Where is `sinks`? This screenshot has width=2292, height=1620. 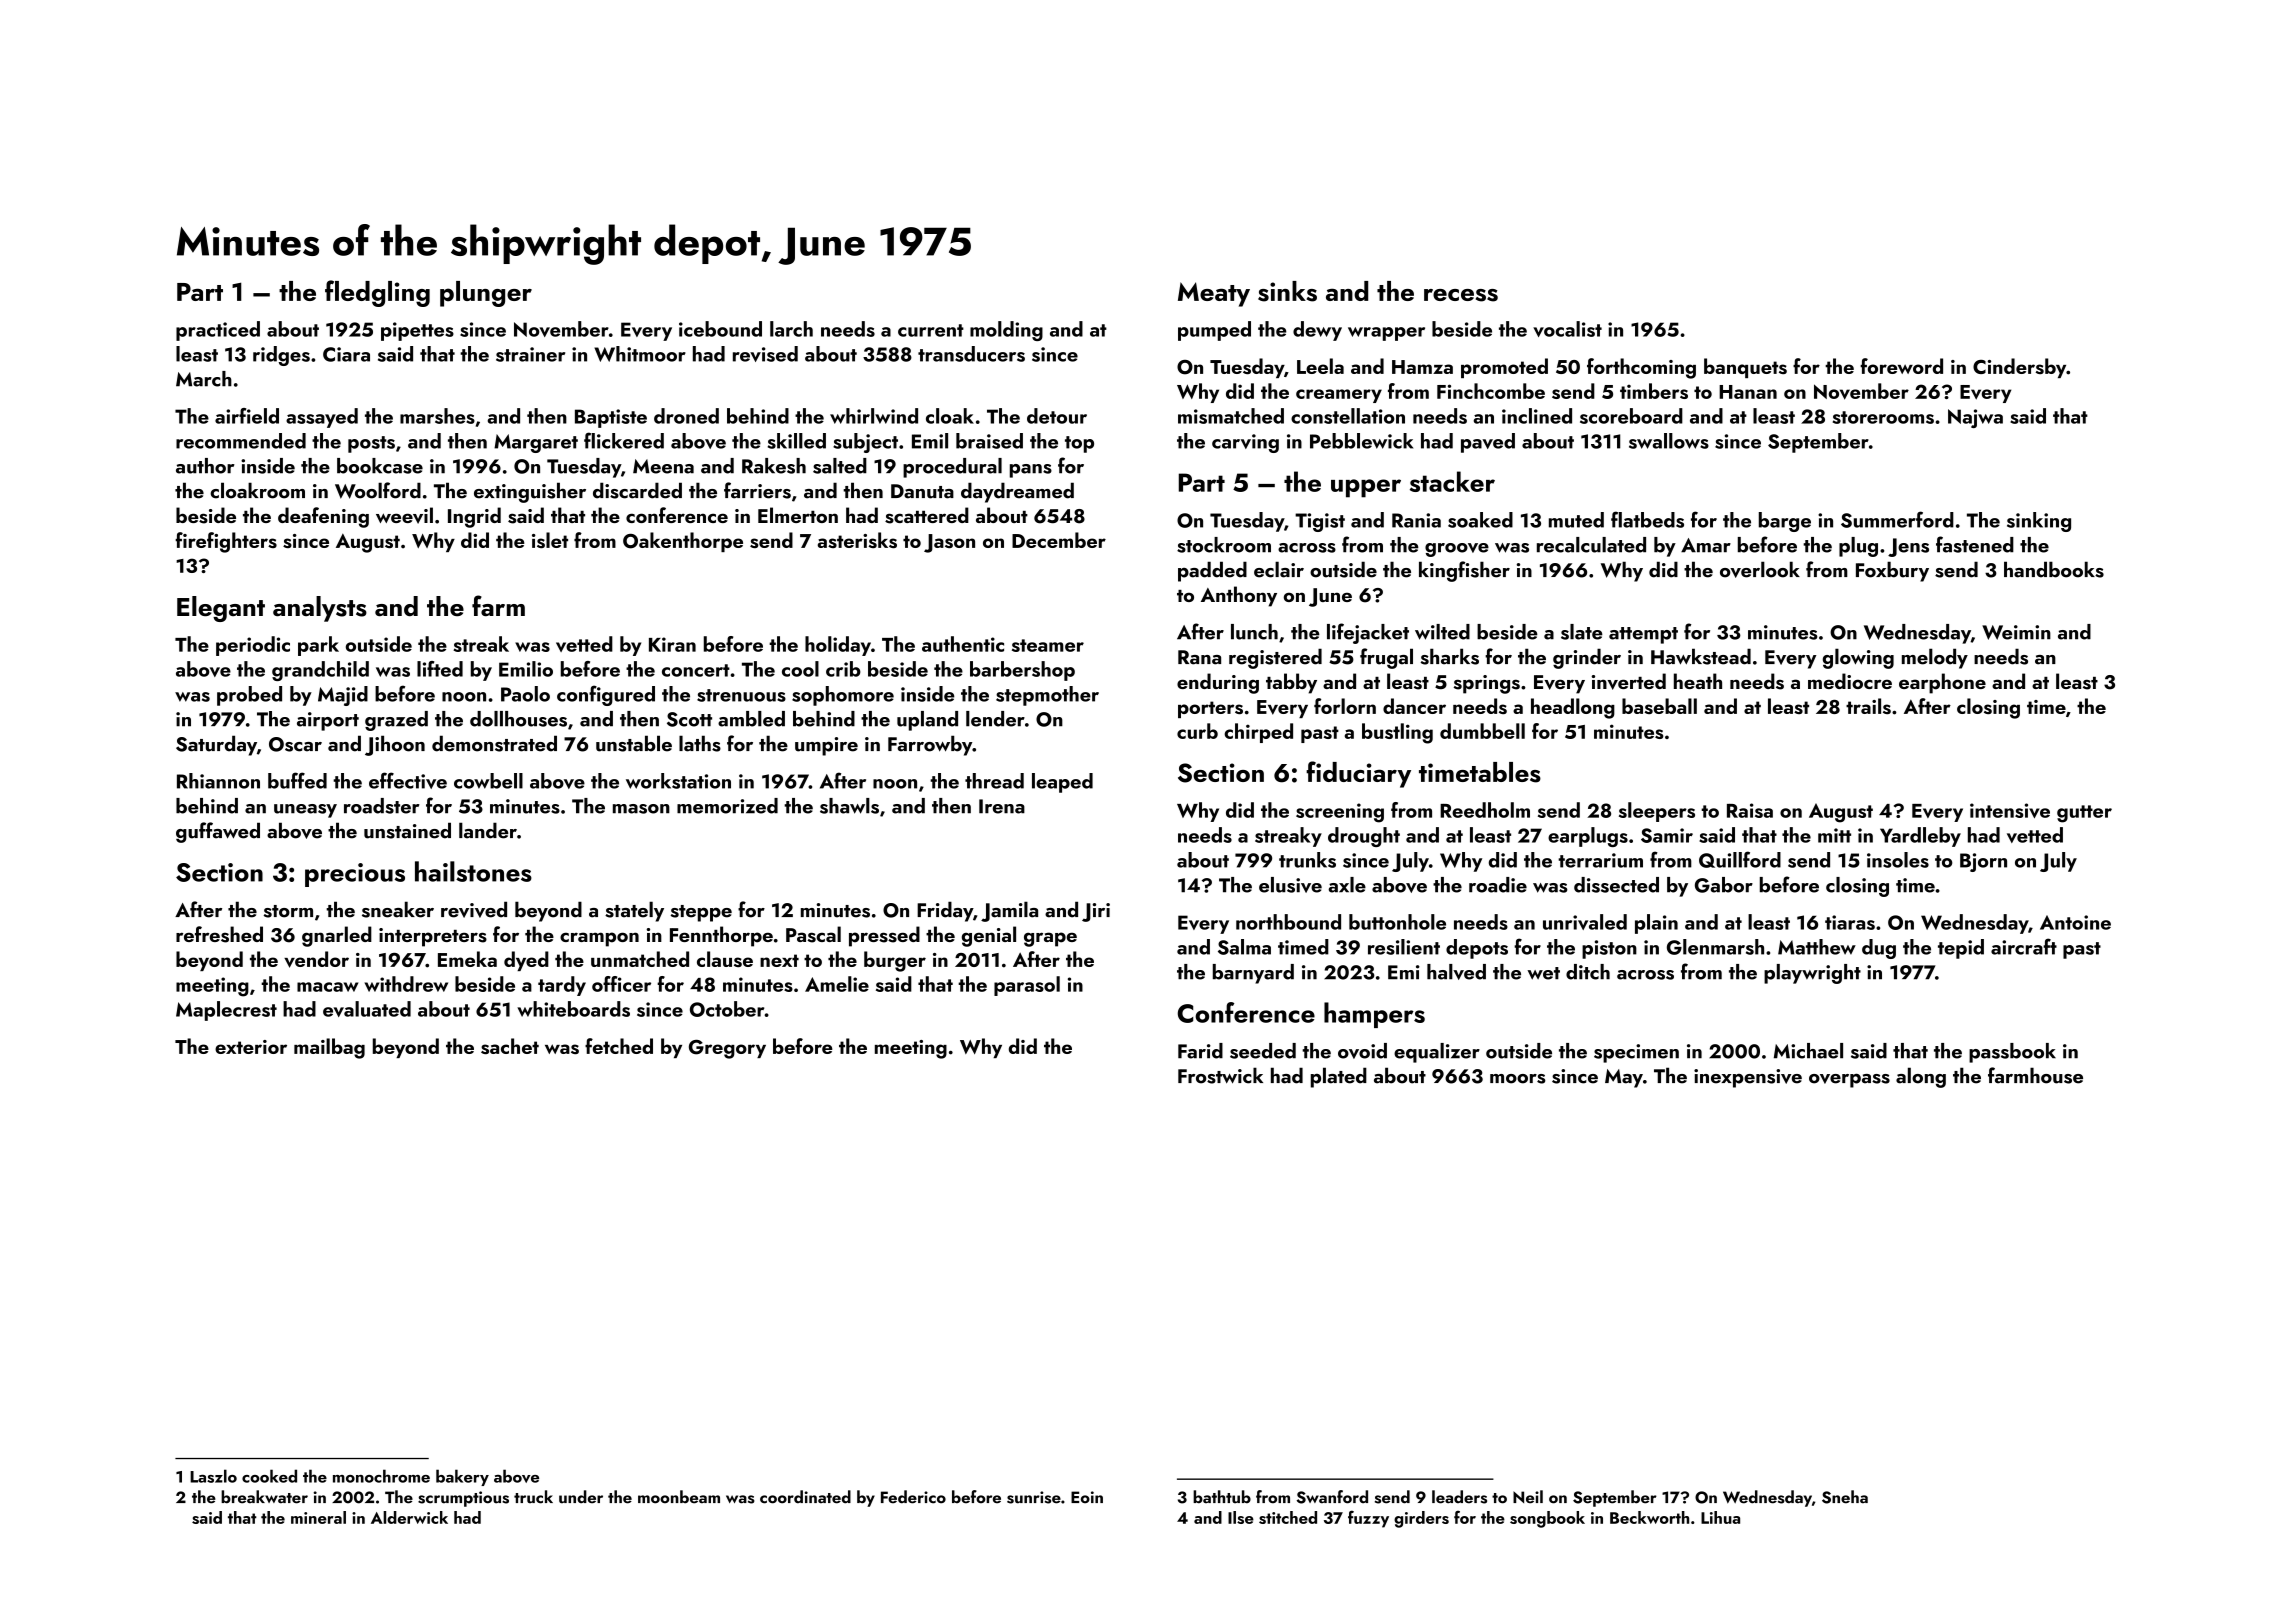
sinks is located at coordinates (1287, 291).
